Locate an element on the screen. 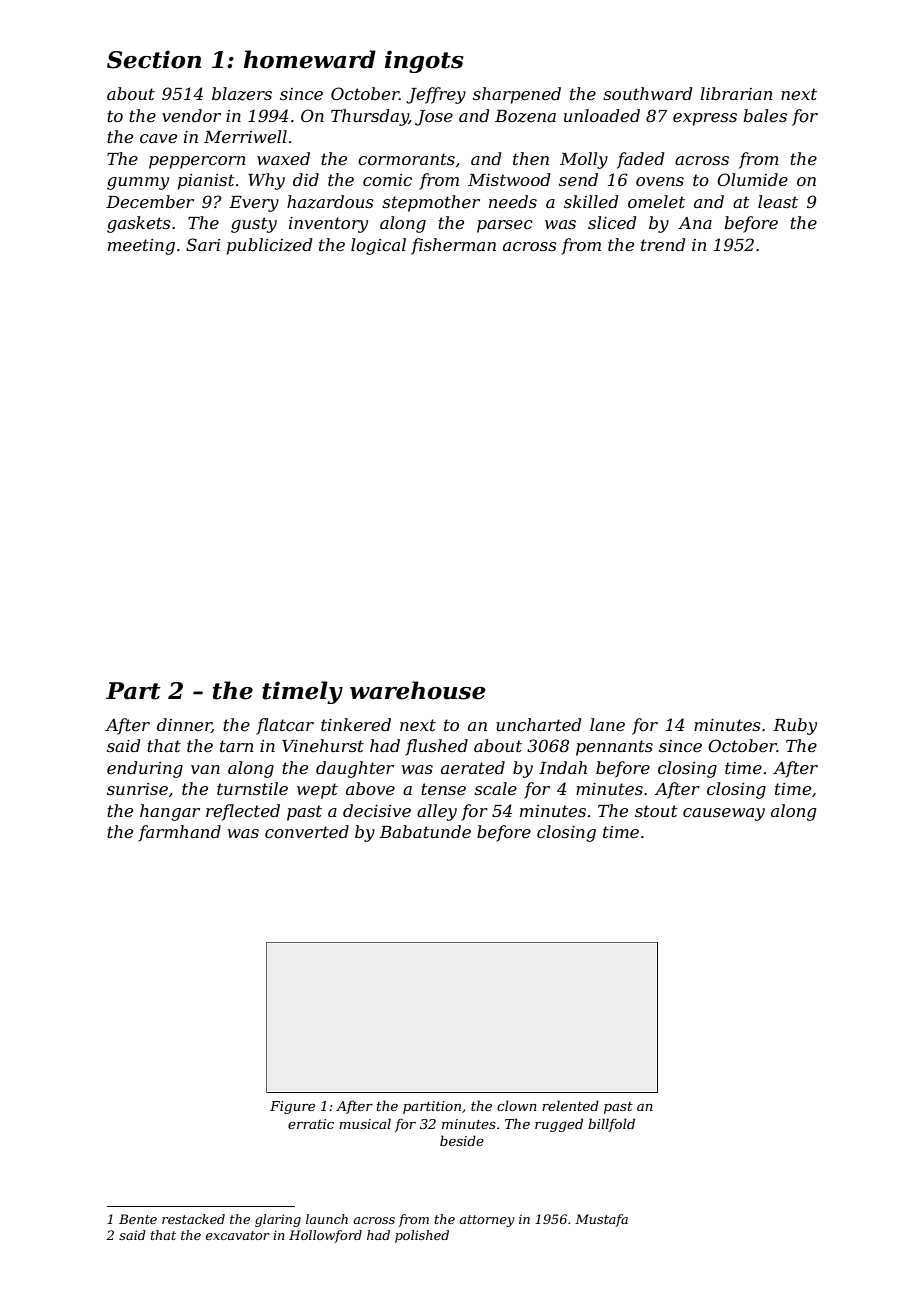 This screenshot has height=1308, width=924. clown is located at coordinates (517, 1105).
